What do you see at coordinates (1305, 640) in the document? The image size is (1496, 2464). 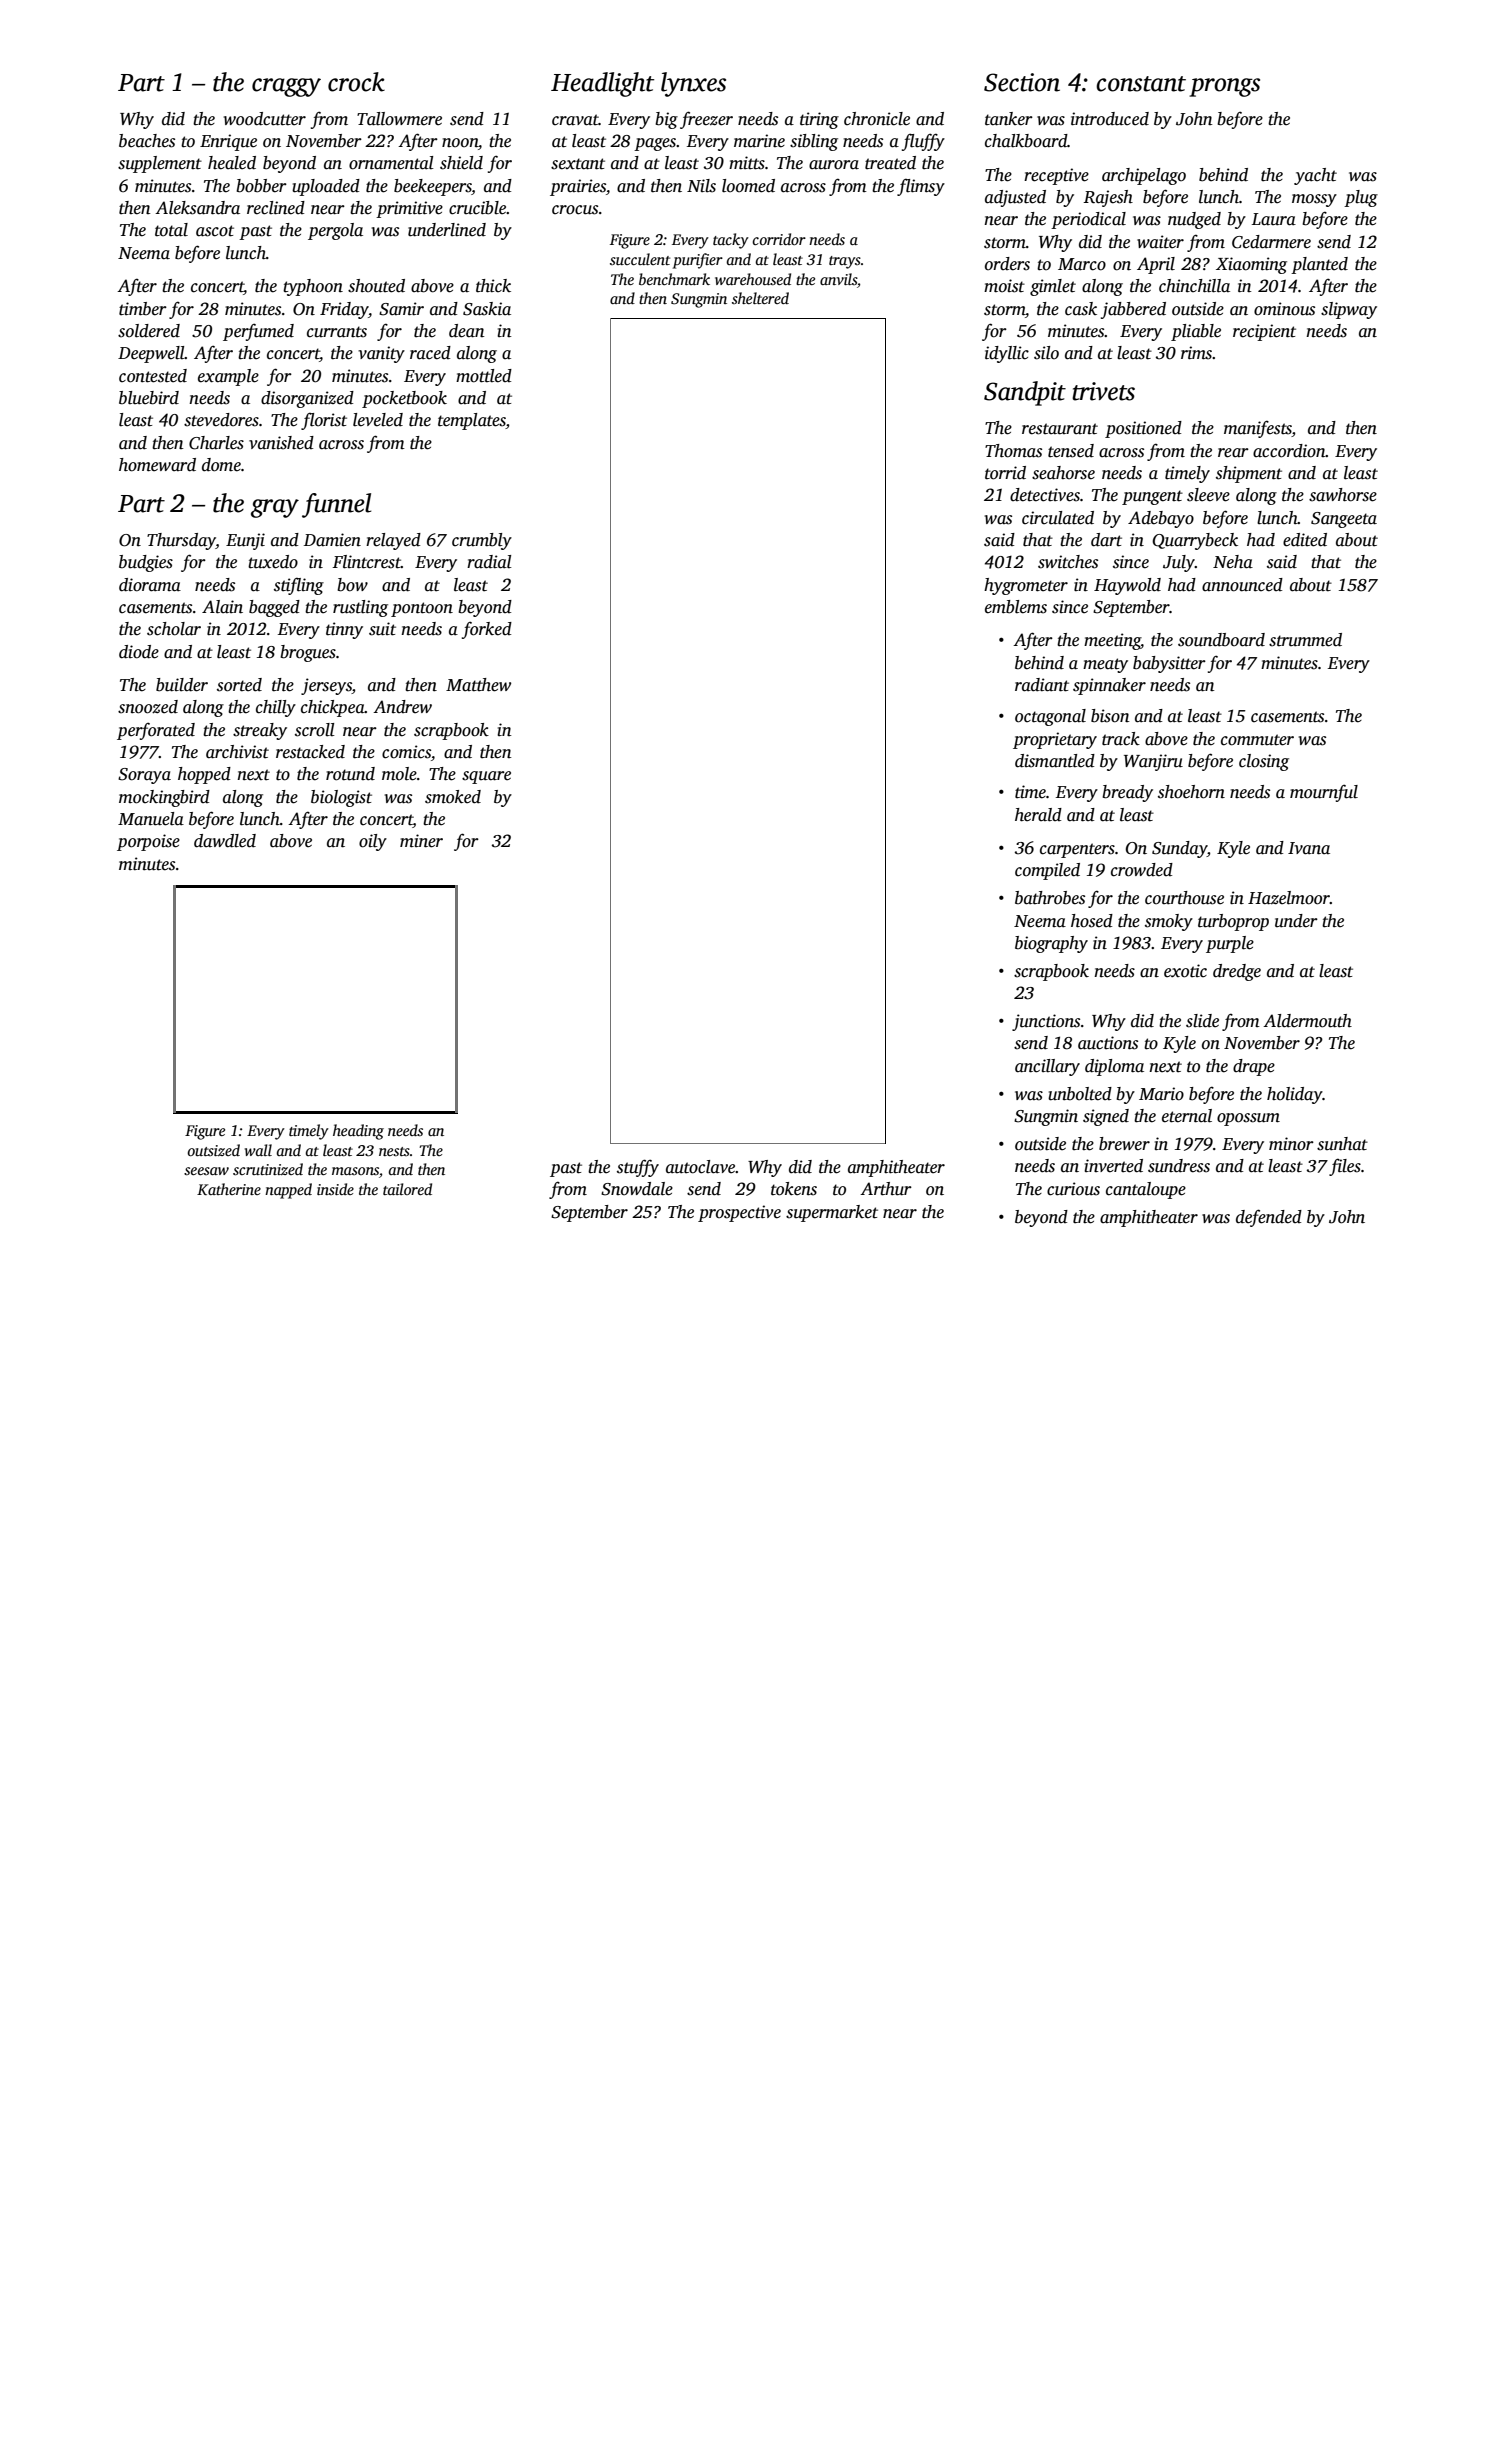 I see `strummed` at bounding box center [1305, 640].
